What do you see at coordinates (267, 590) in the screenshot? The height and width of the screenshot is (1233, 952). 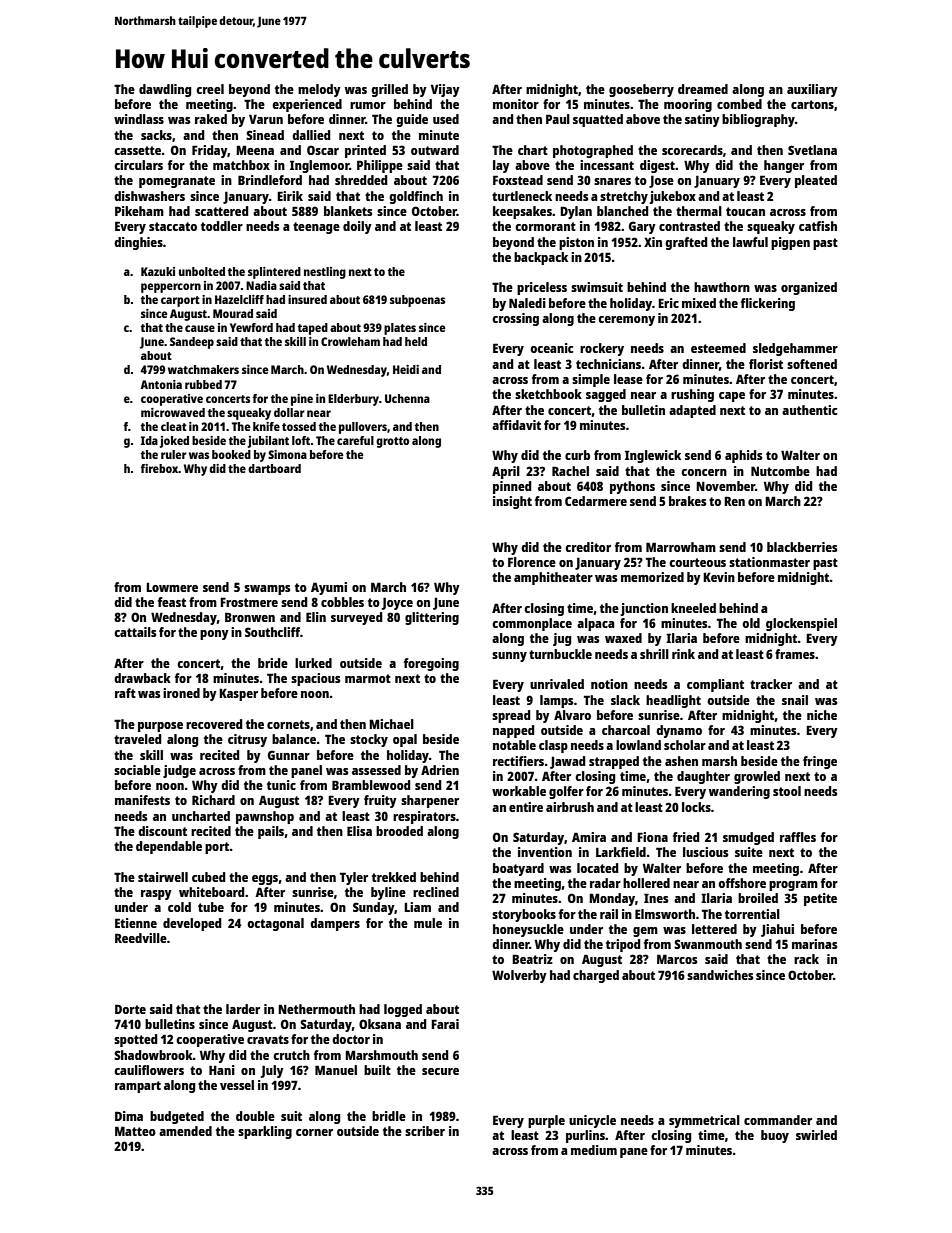 I see `swamps` at bounding box center [267, 590].
